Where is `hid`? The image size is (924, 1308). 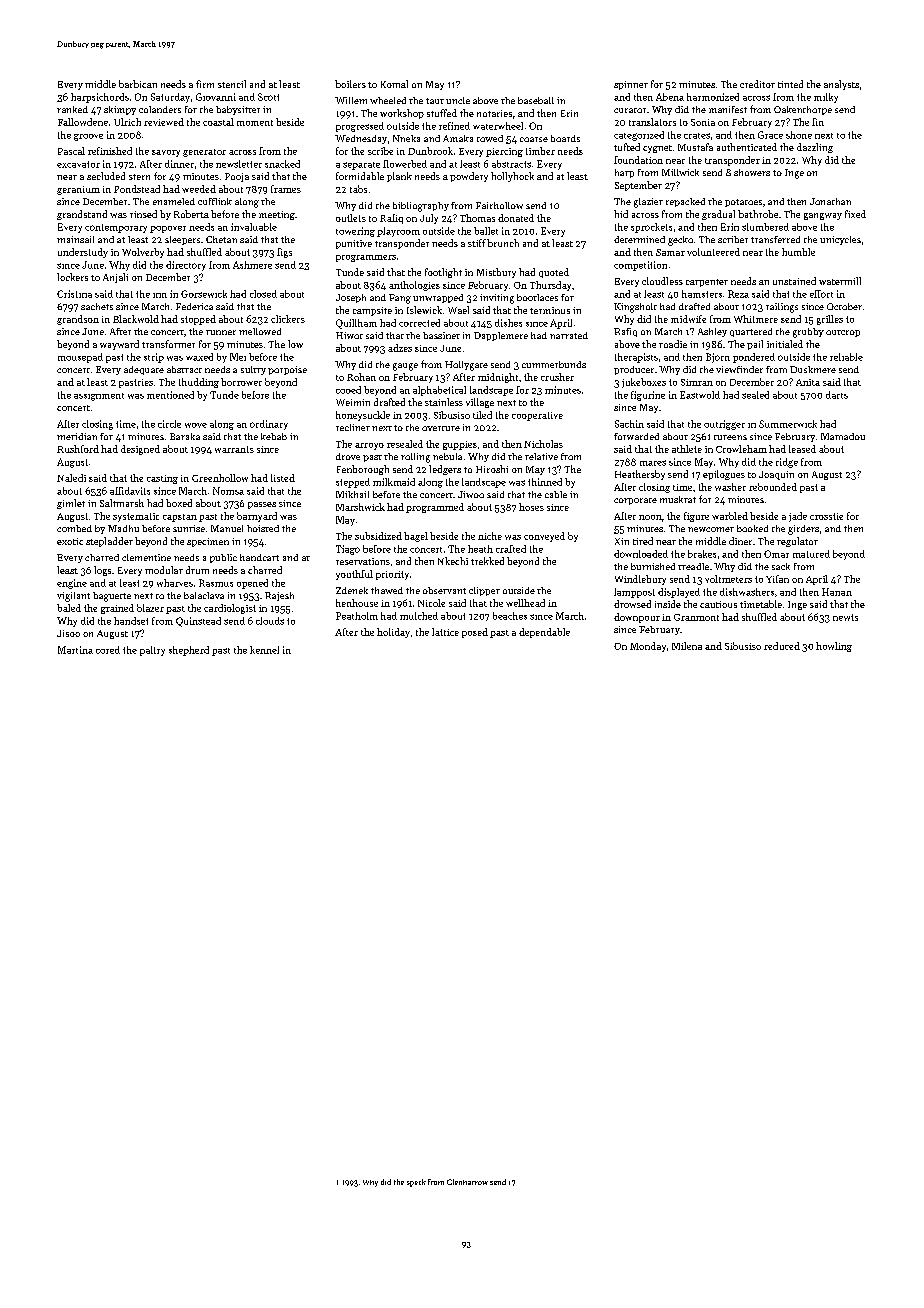 hid is located at coordinates (621, 214).
